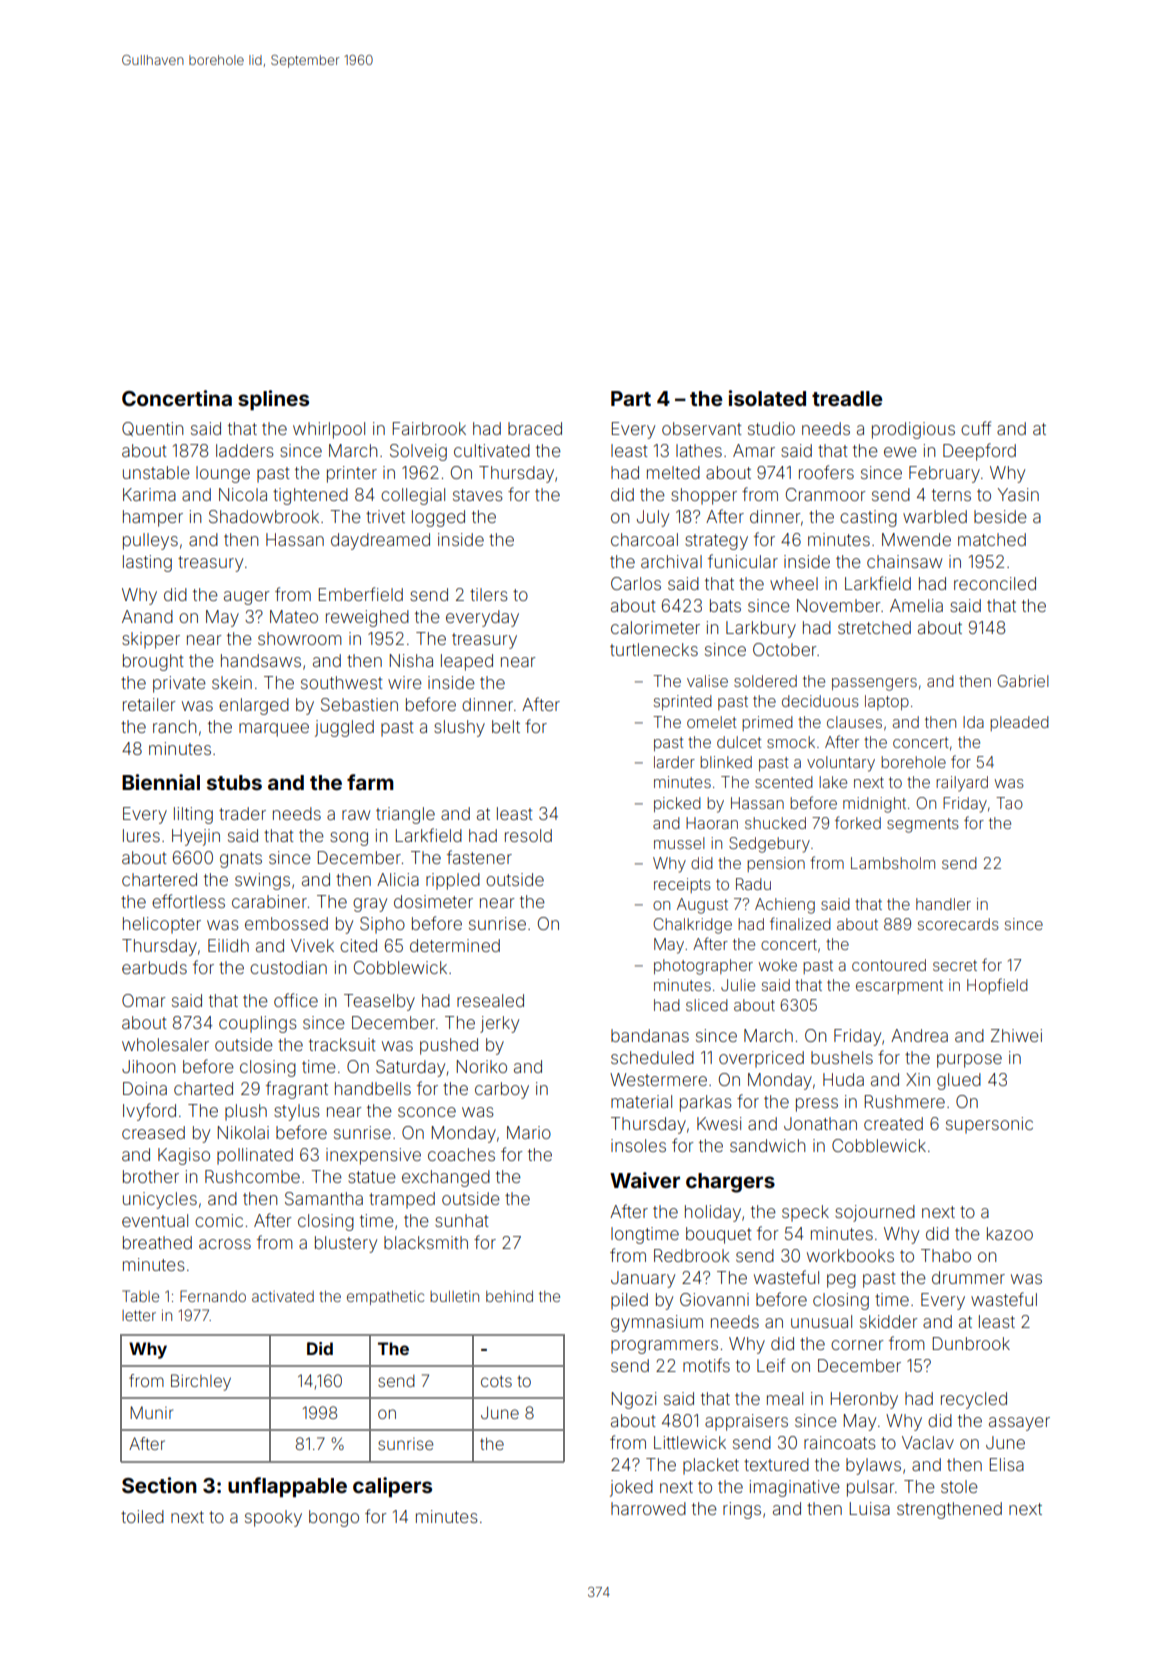 Image resolution: width=1174 pixels, height=1660 pixels. Describe the element at coordinates (854, 722) in the page. I see `clauses` at that location.
